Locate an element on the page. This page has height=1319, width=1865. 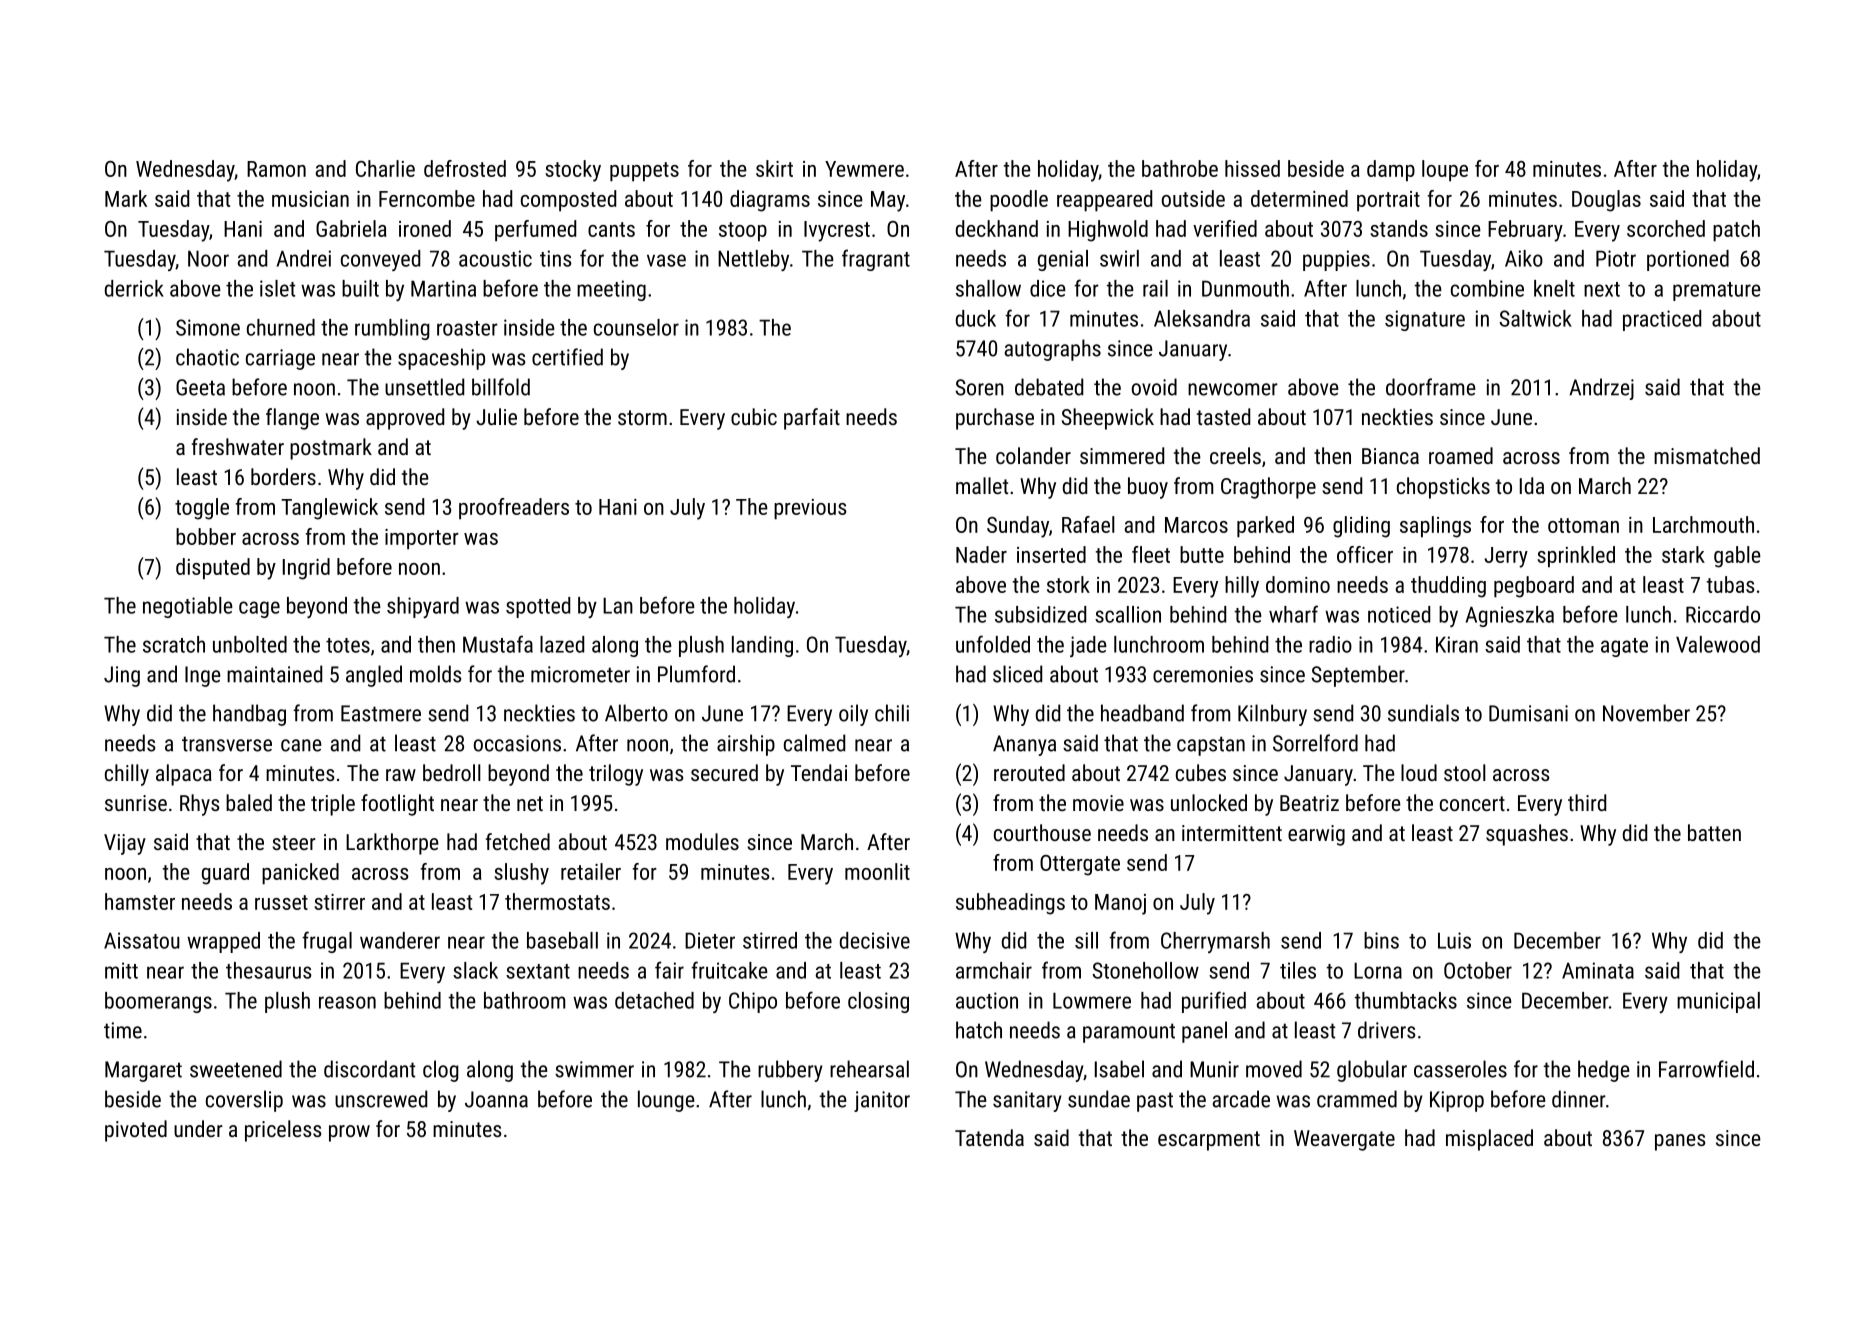
casseroles is located at coordinates (1460, 1069).
